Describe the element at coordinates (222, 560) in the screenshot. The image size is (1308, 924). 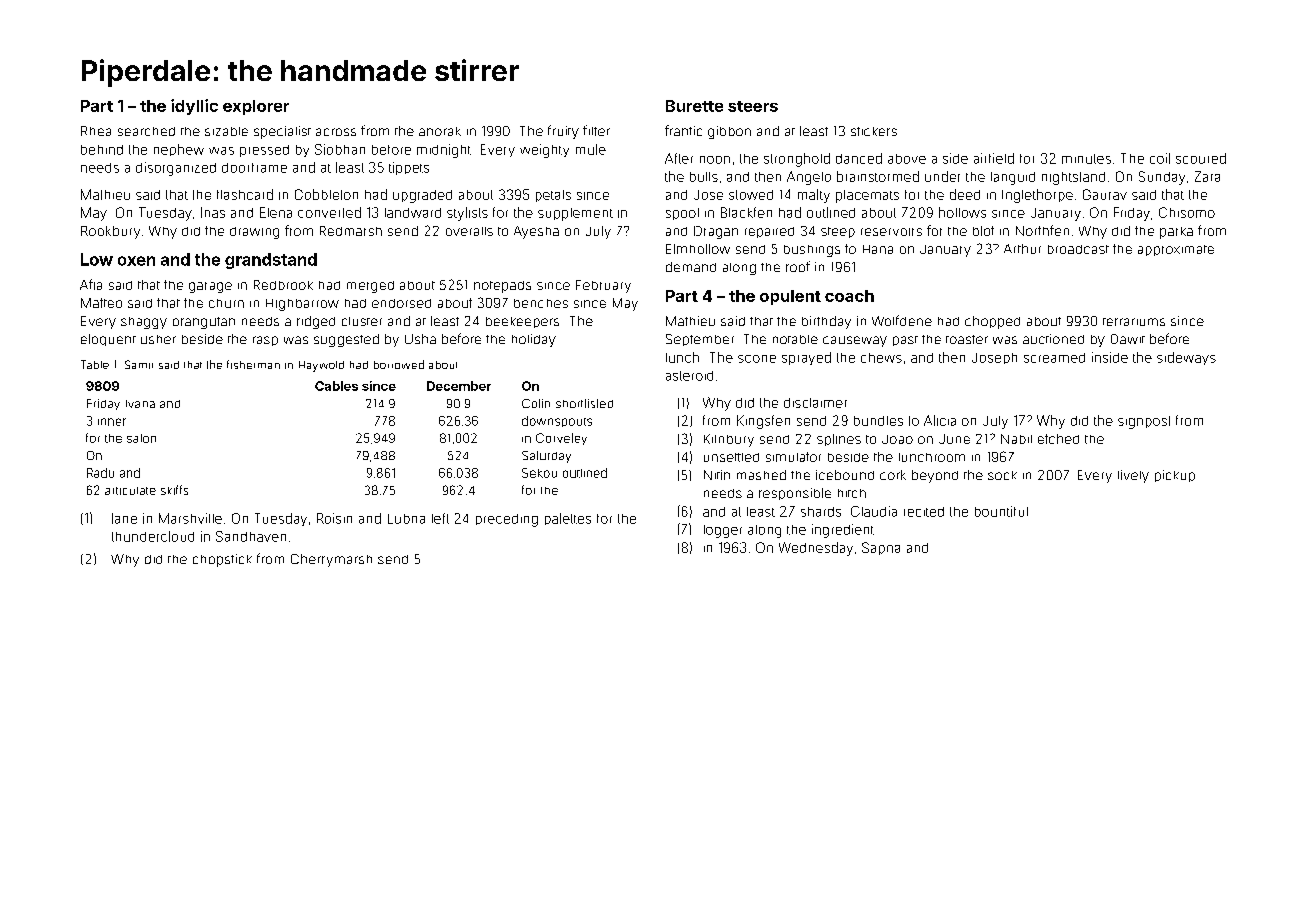
I see `chopstick` at that location.
